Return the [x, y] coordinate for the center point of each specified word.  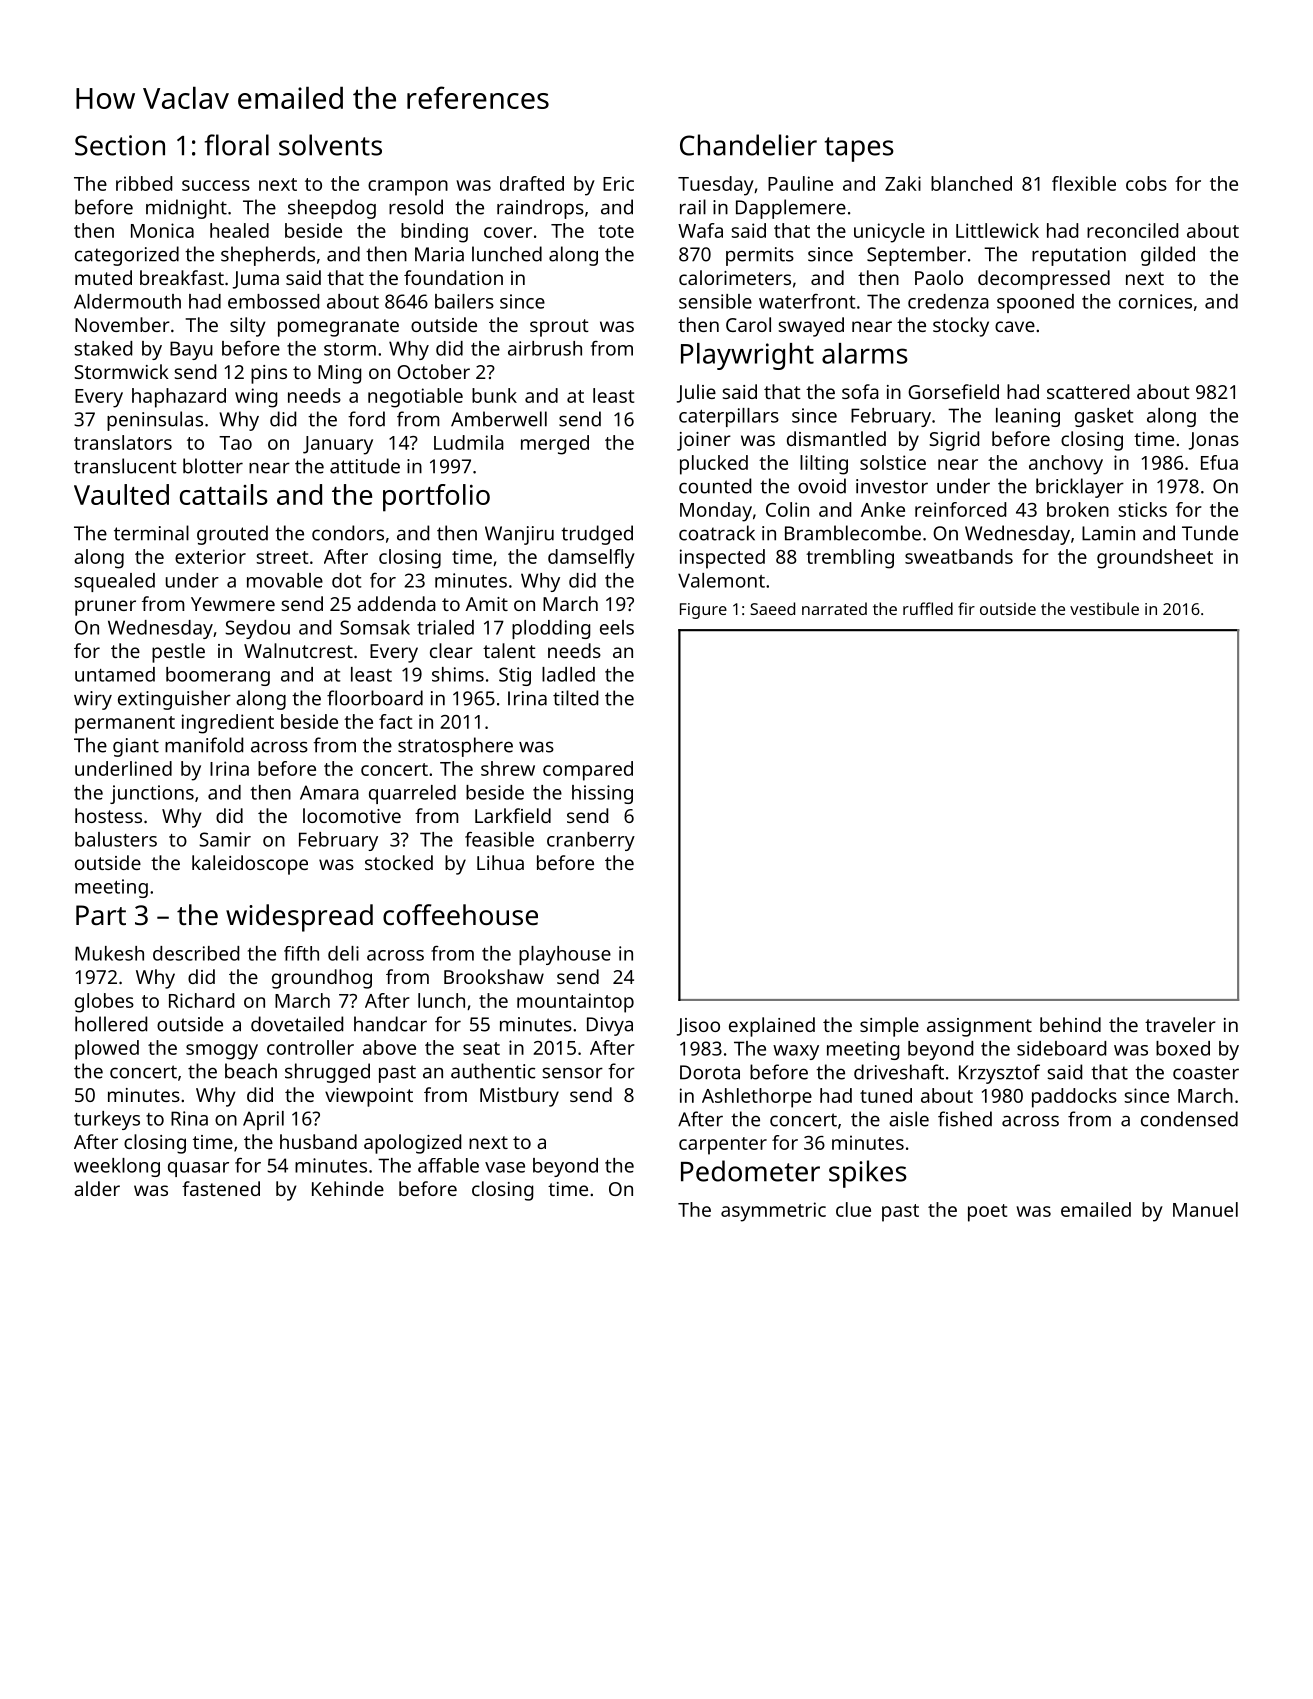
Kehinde [348, 1188]
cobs [1146, 183]
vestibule [1104, 608]
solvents [330, 145]
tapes [859, 149]
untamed [115, 674]
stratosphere [455, 747]
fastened [221, 1188]
